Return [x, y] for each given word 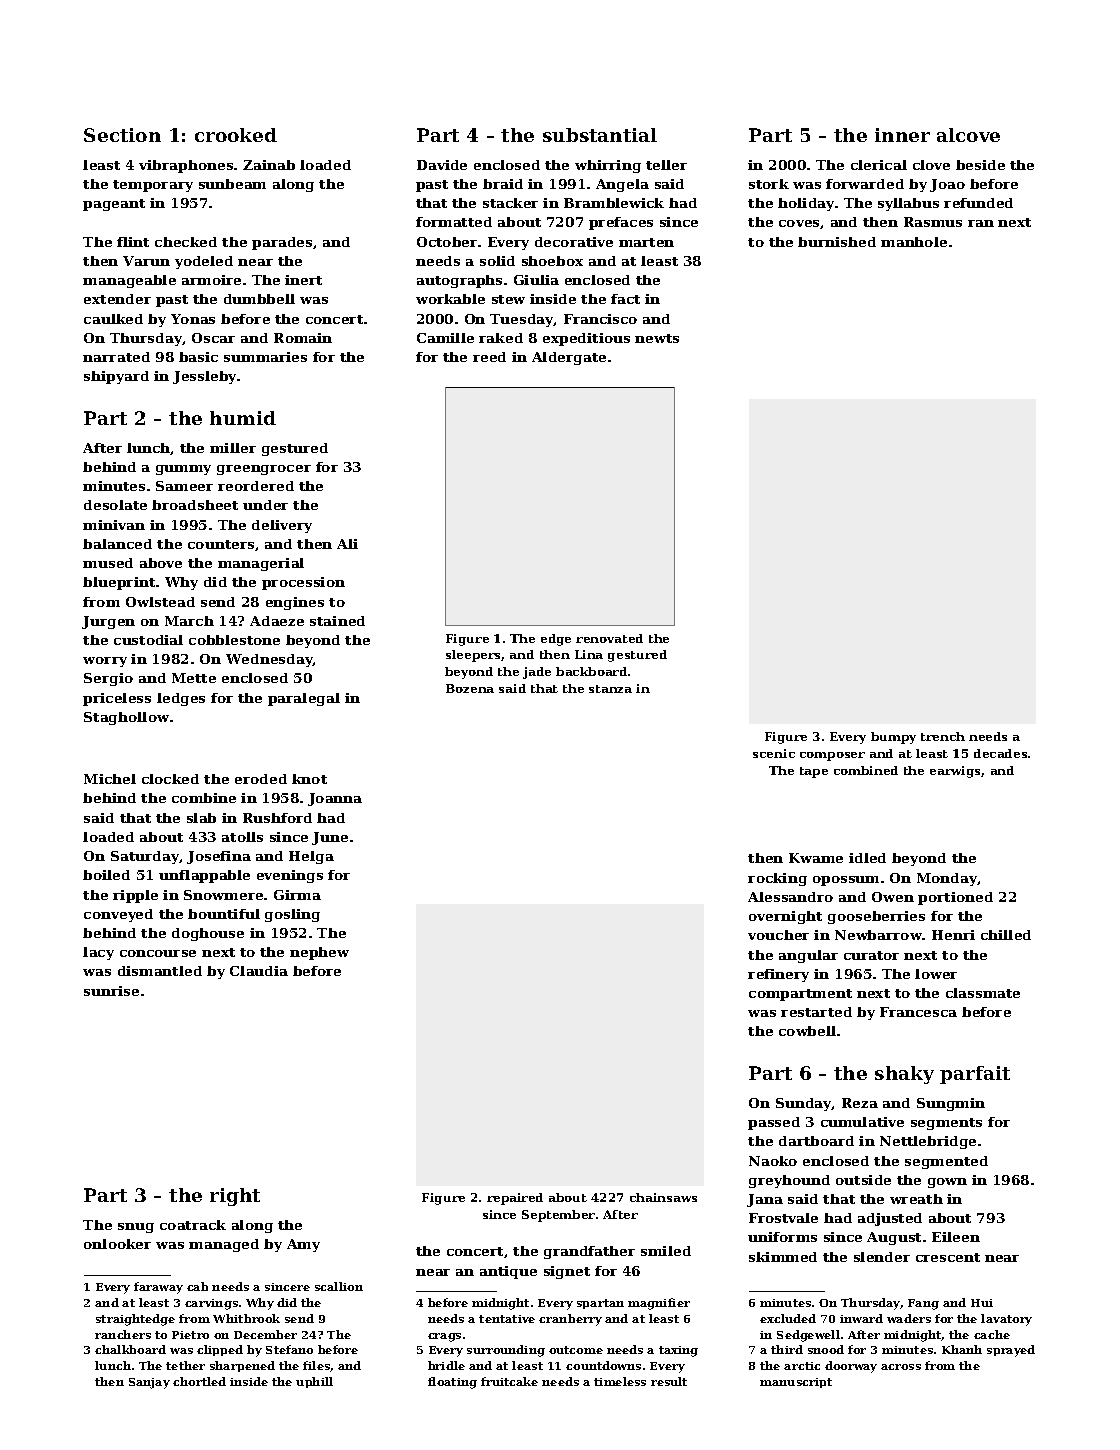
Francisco [600, 319]
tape [814, 772]
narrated [116, 357]
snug [136, 1228]
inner [902, 135]
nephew [319, 953]
